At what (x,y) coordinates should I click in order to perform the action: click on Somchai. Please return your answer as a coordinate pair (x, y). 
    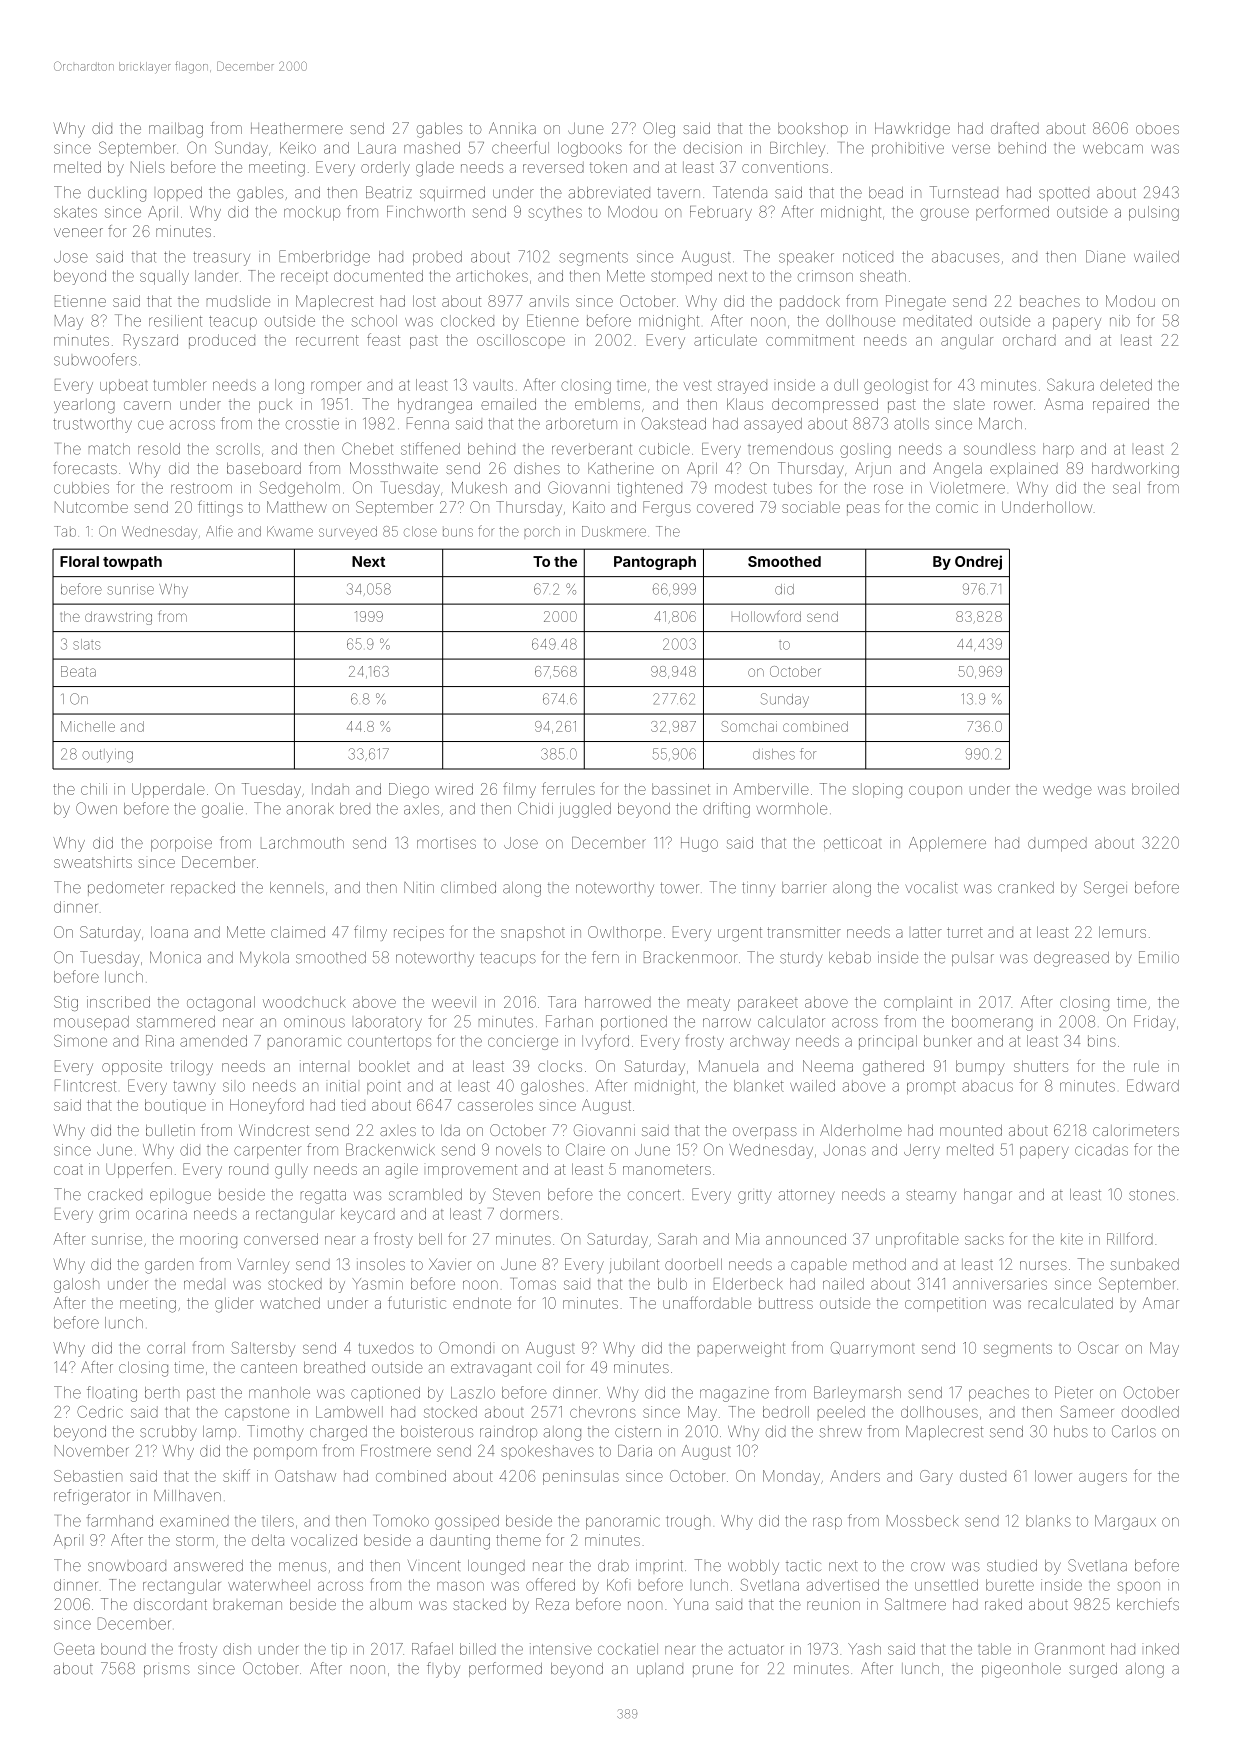
    Looking at the image, I should click on (749, 726).
